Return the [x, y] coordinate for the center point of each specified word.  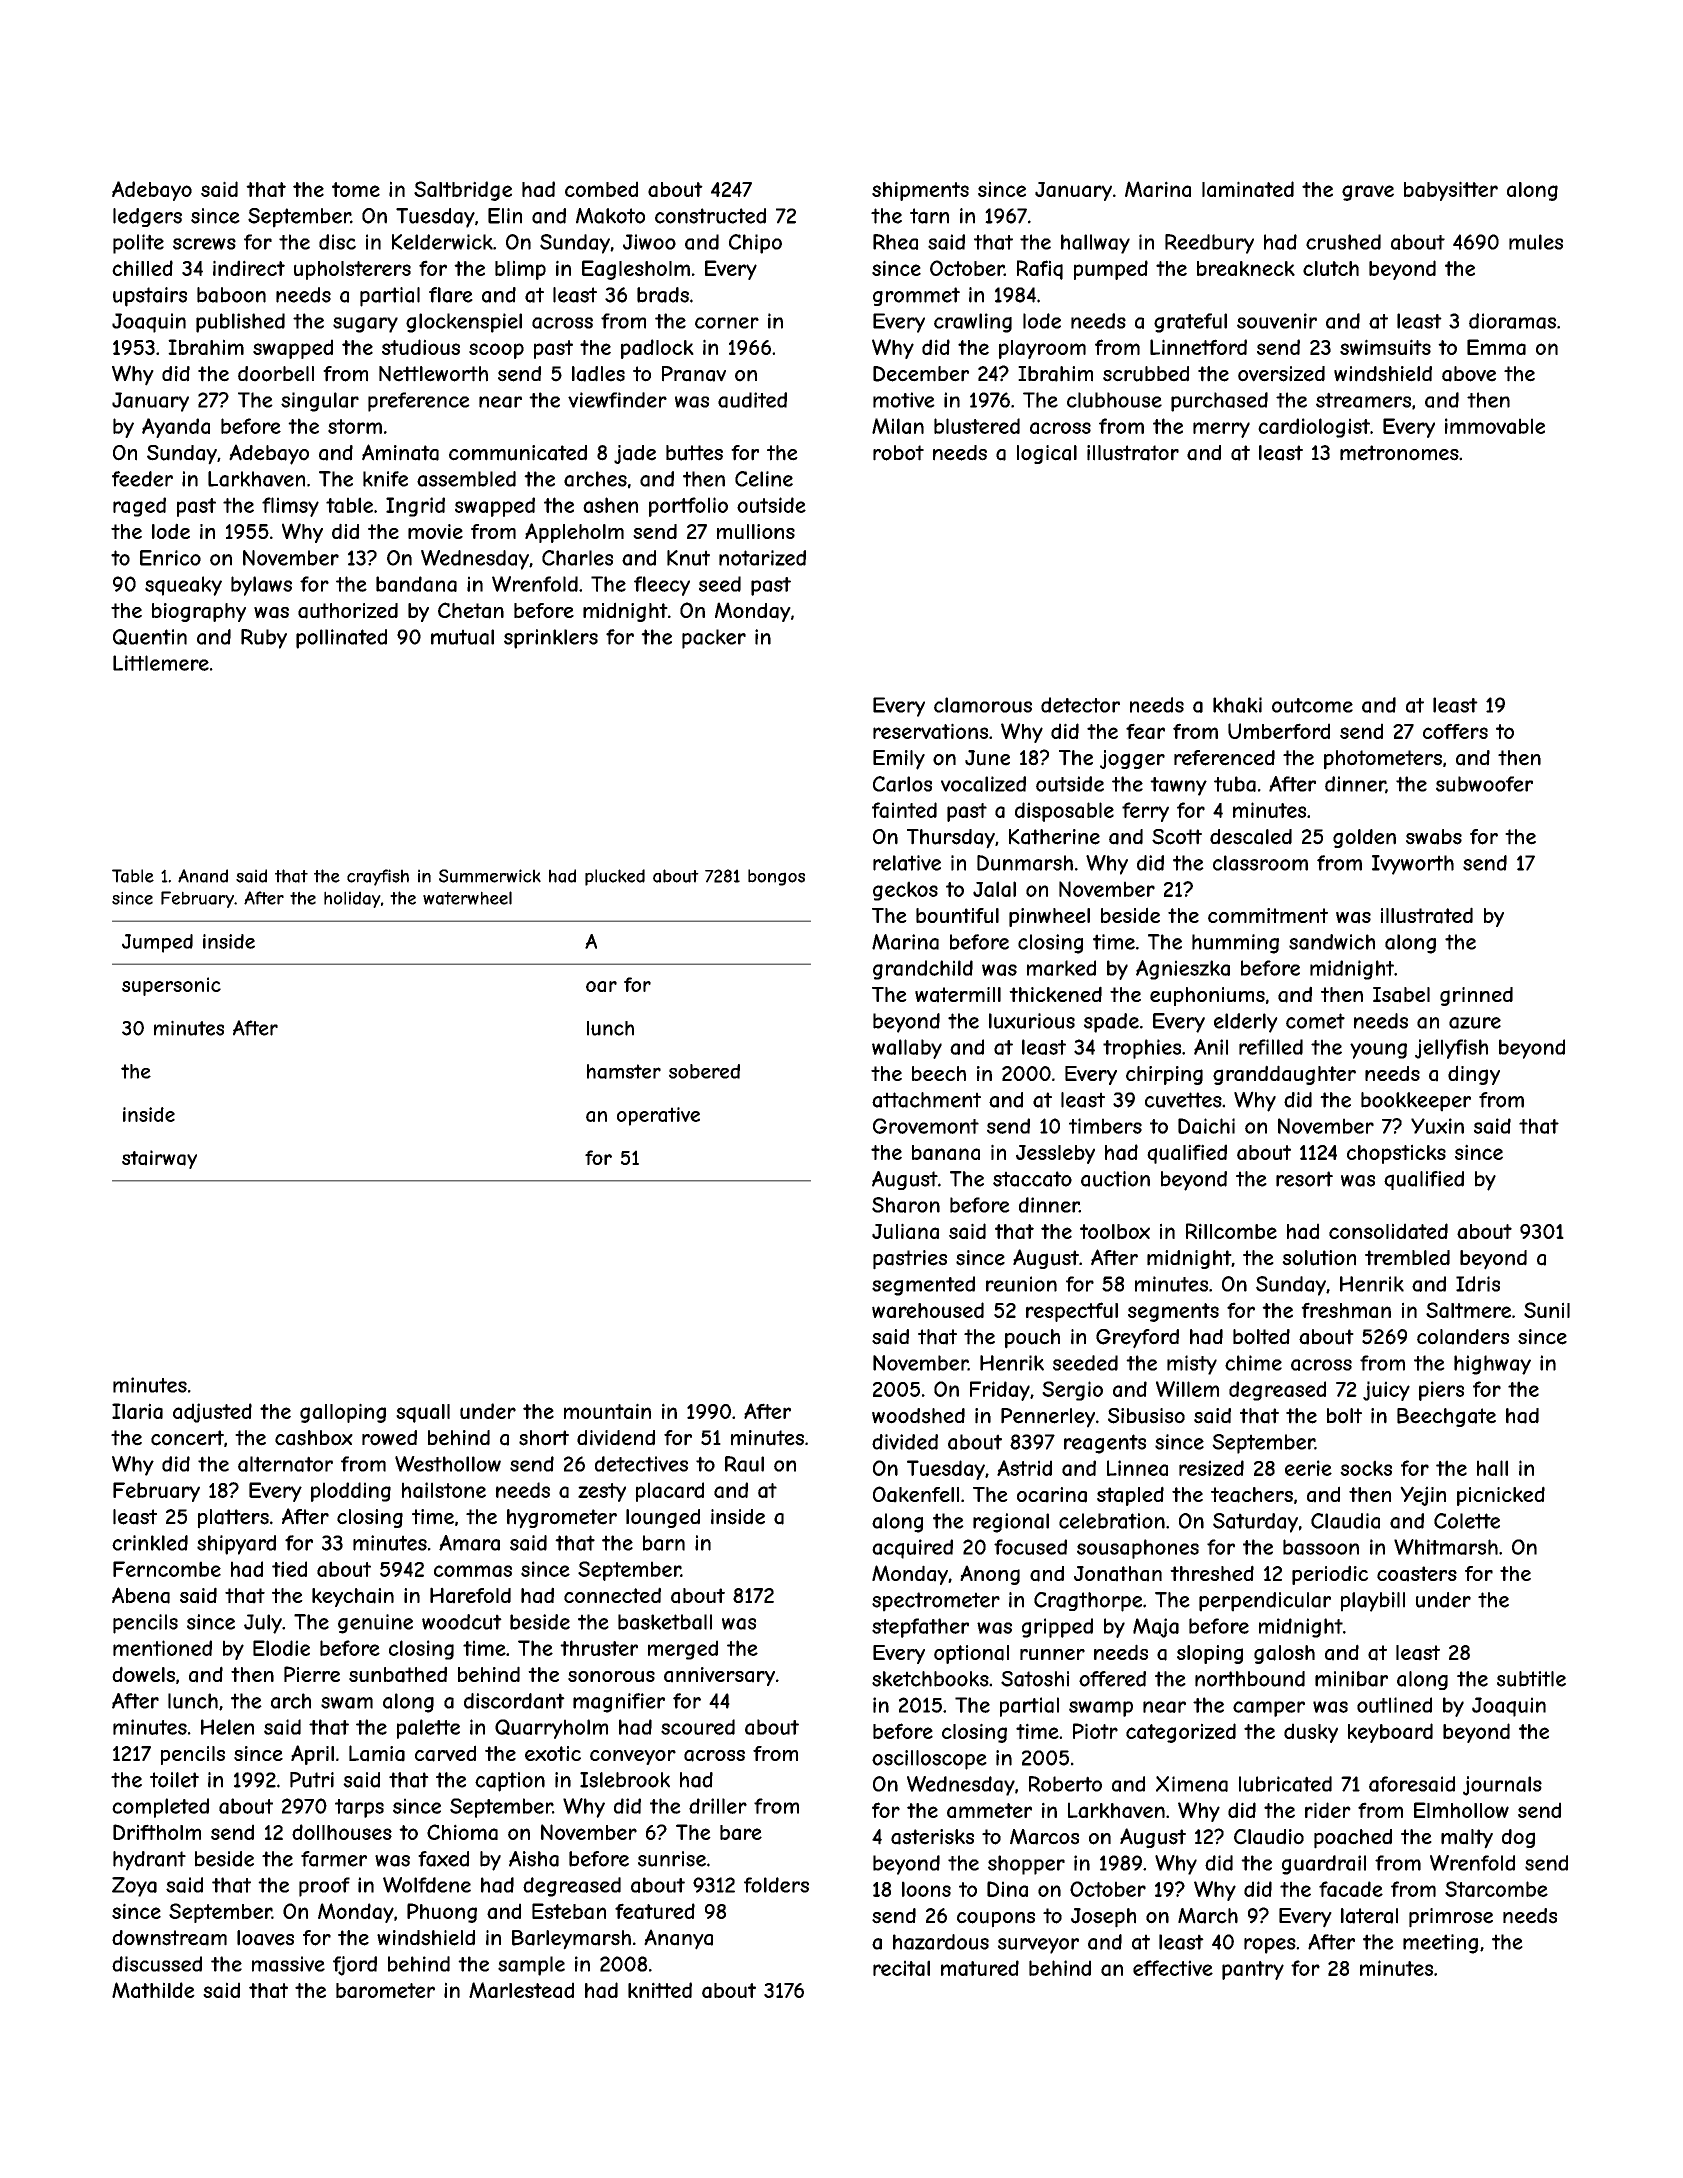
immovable [1495, 426]
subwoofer [1484, 784]
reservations [930, 731]
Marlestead [521, 1990]
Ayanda [176, 428]
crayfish [378, 877]
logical [1047, 454]
